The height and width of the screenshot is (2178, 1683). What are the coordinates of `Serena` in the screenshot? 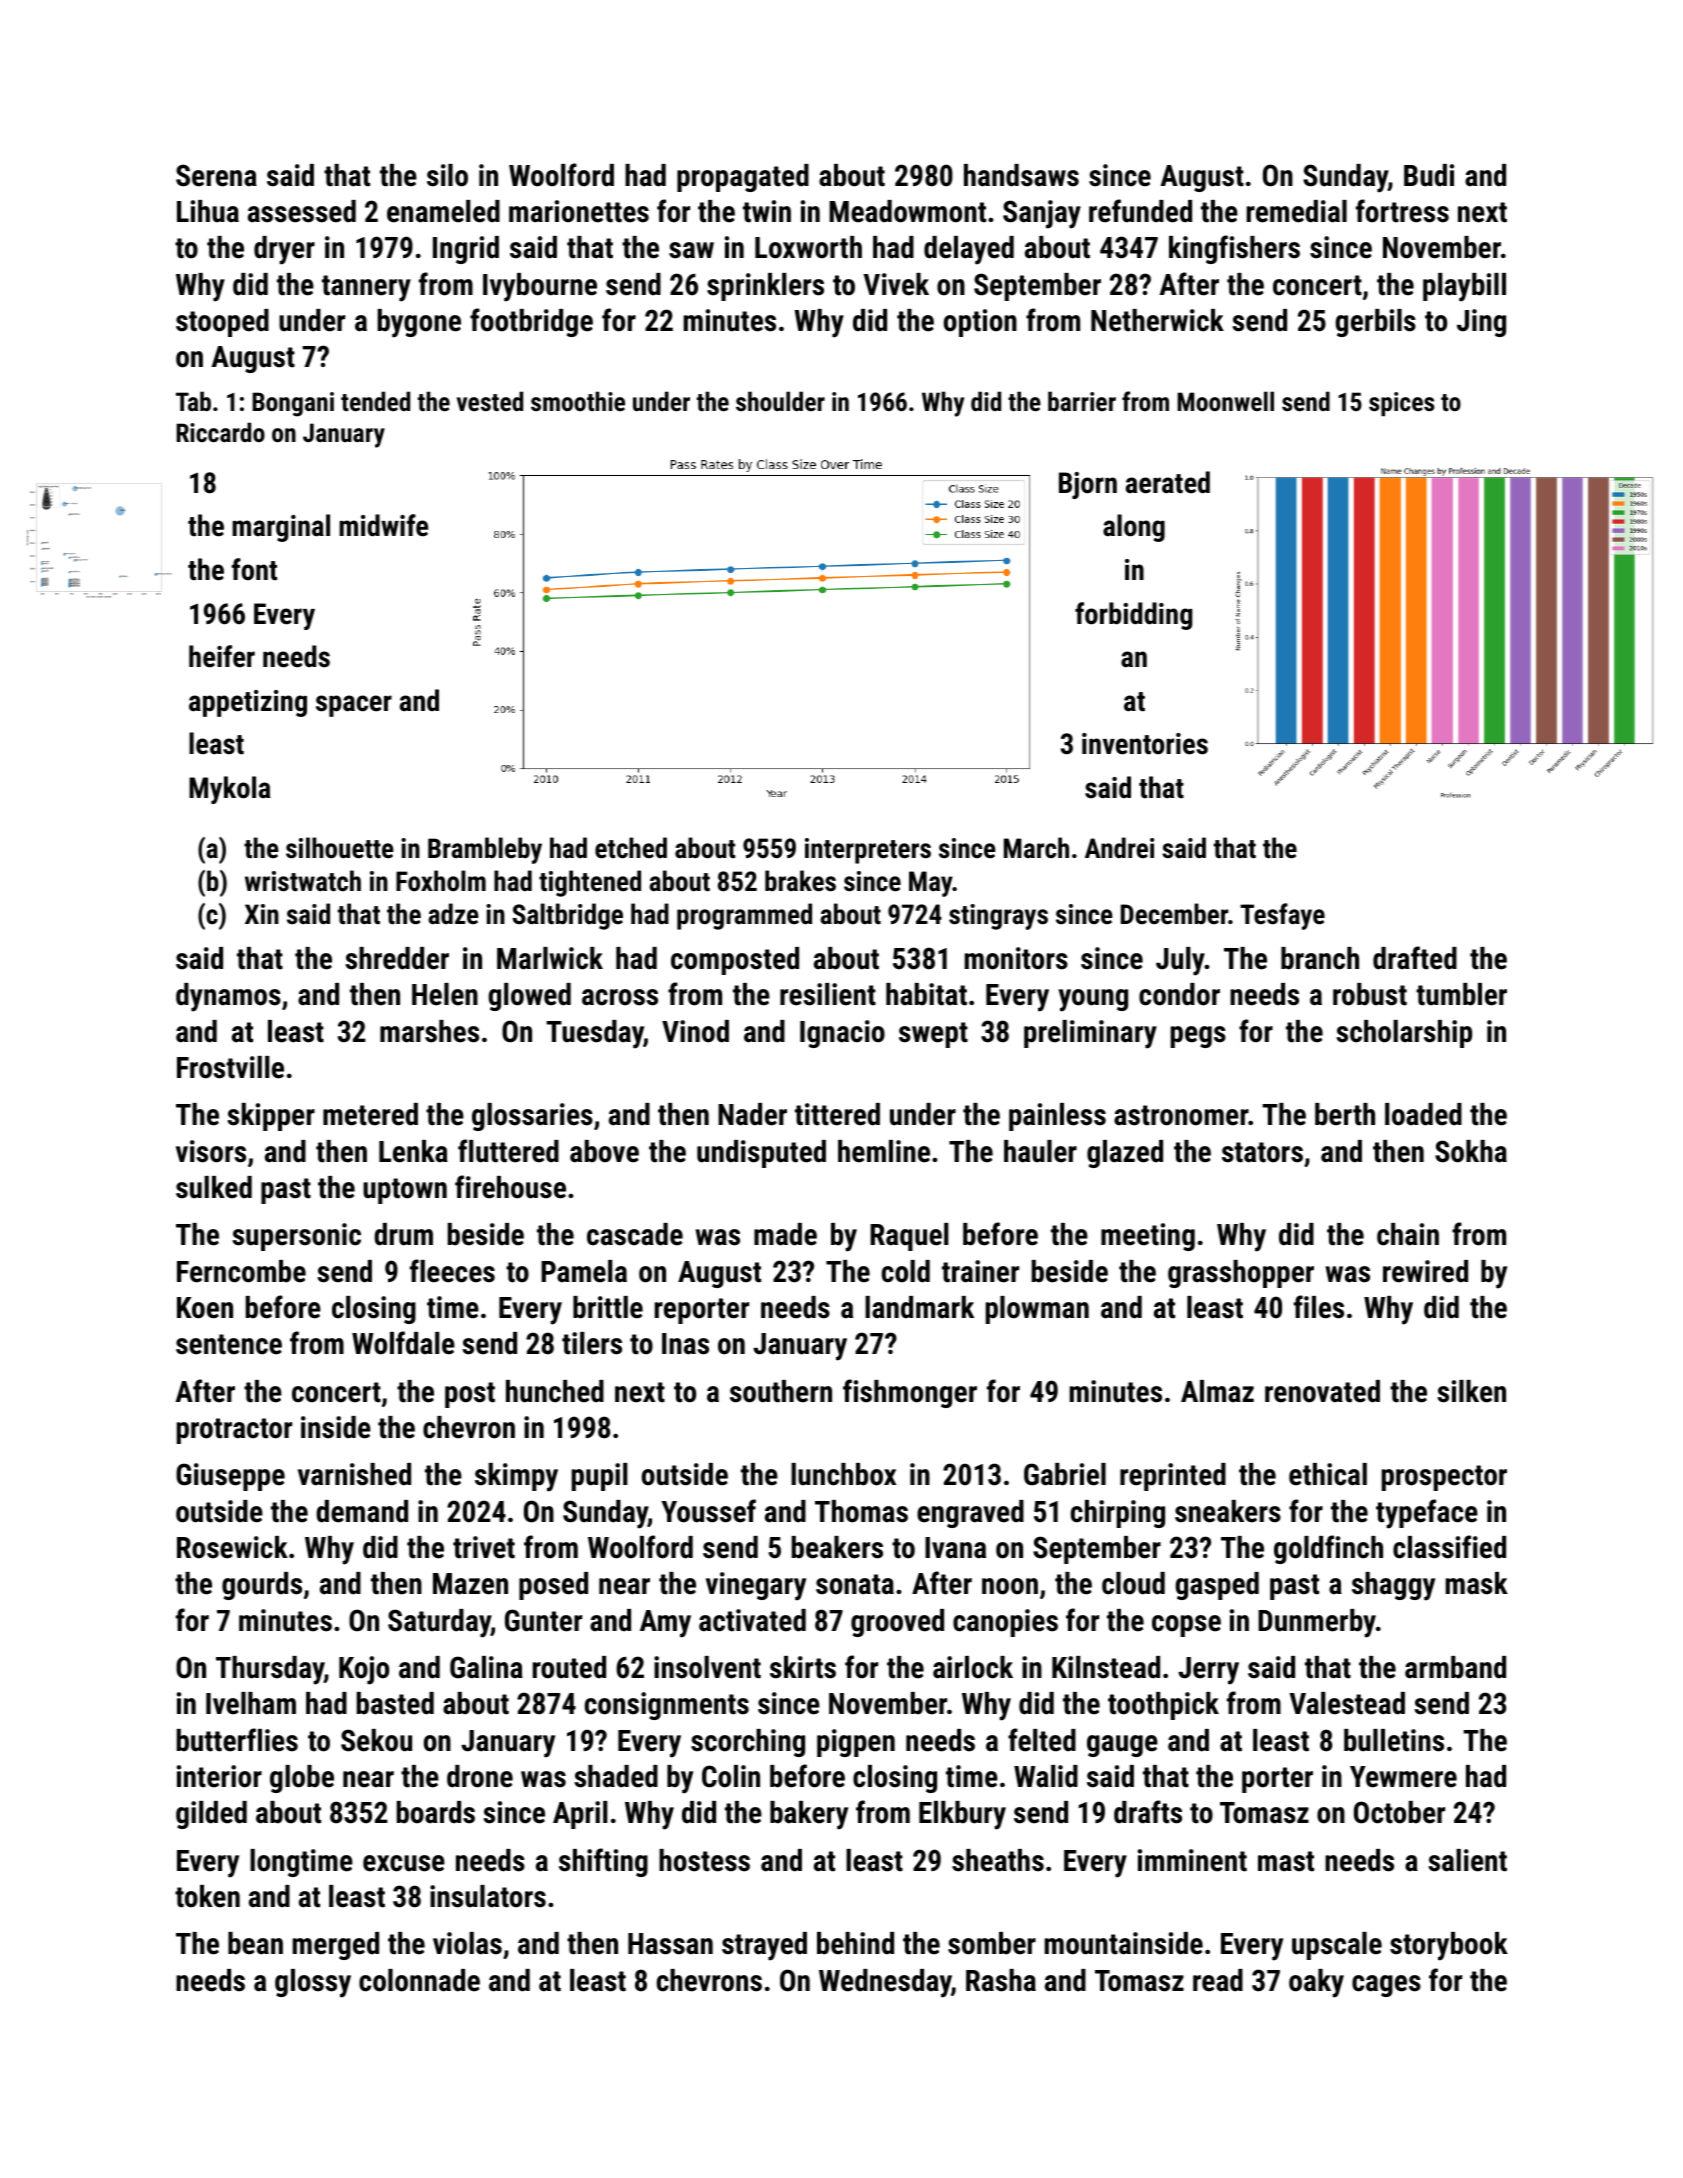 It's located at (216, 175).
